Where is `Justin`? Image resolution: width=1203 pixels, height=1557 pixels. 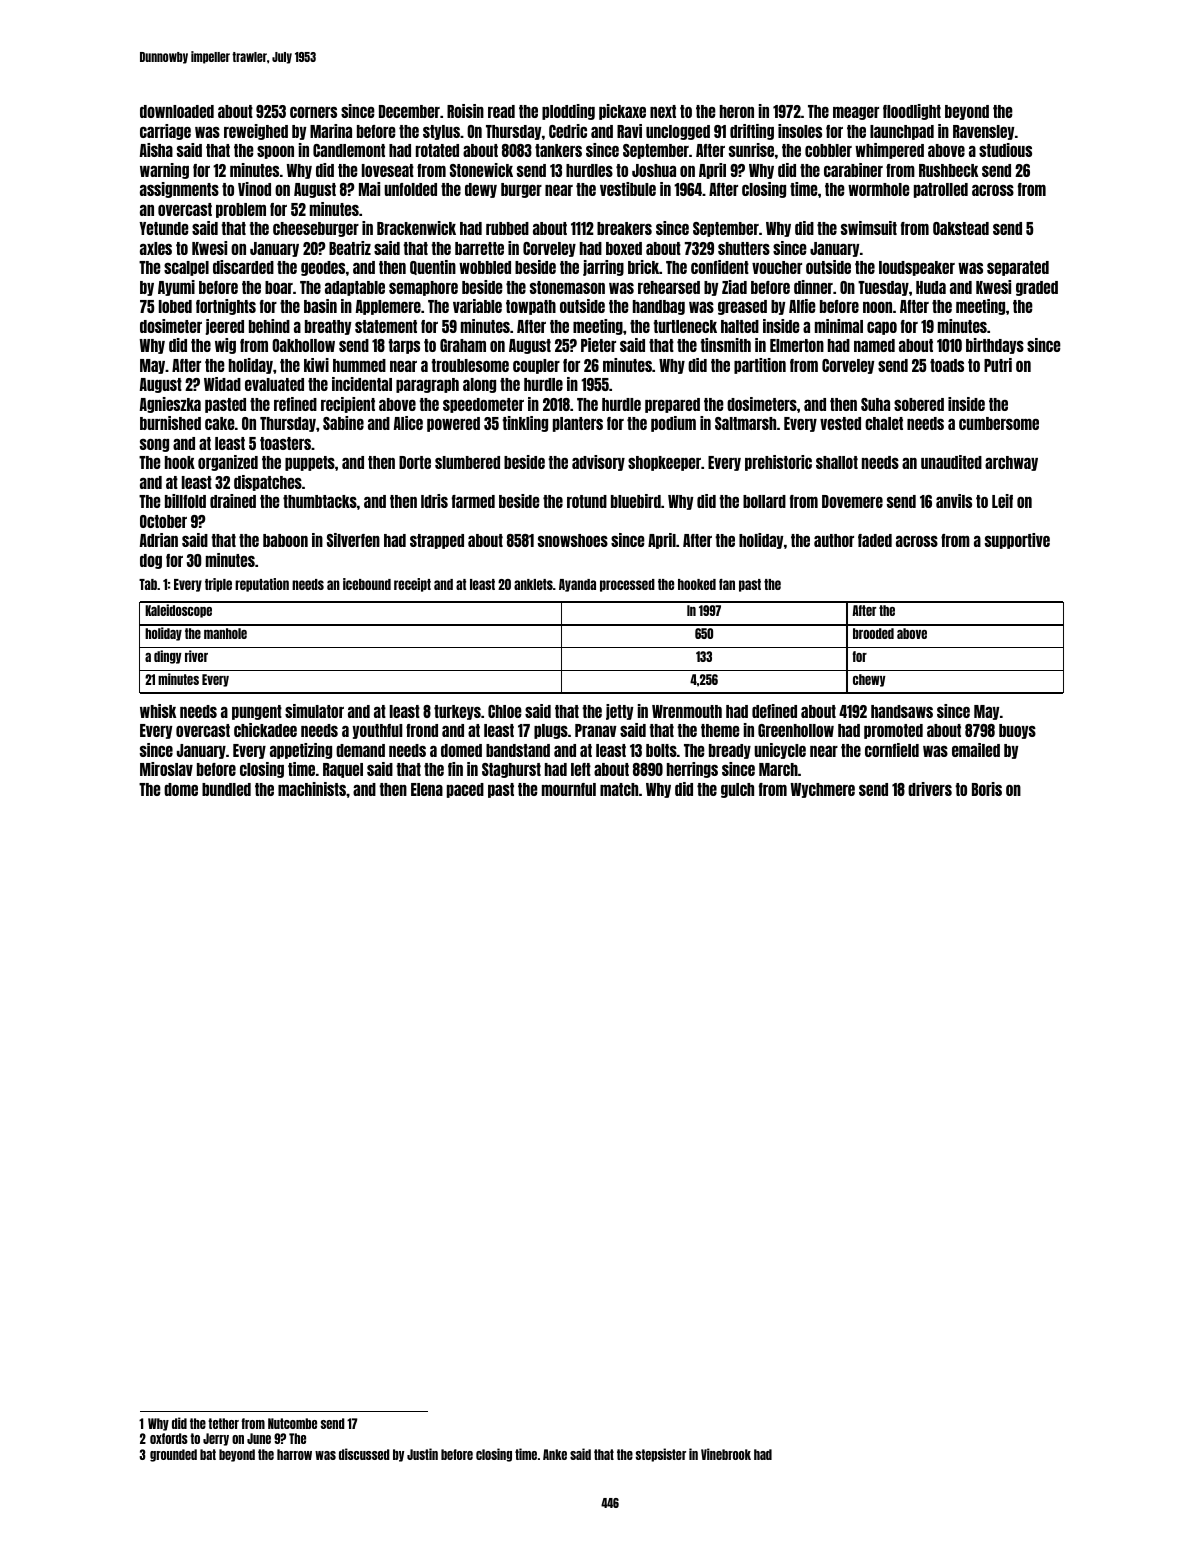 Justin is located at coordinates (422, 1454).
